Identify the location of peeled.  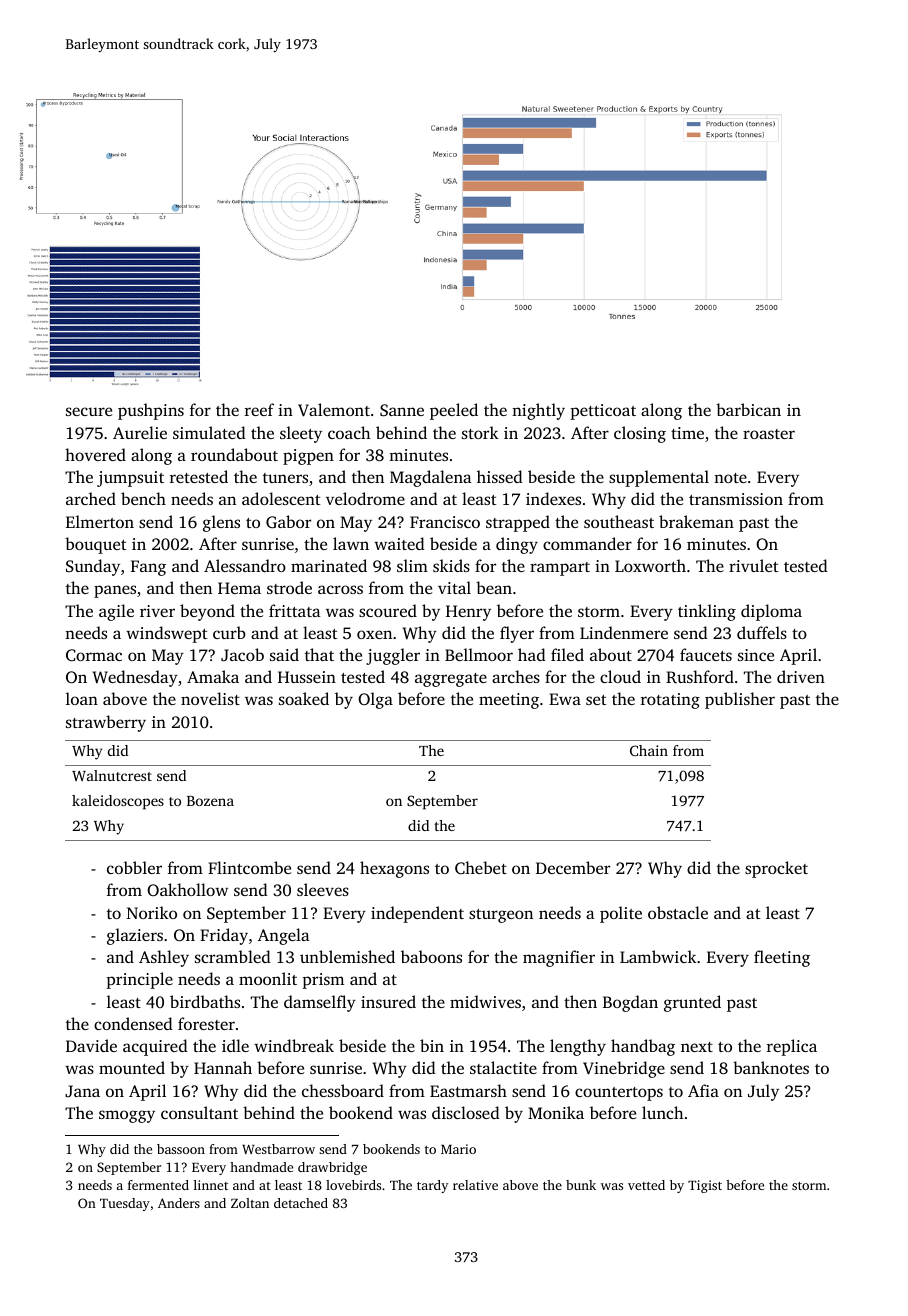
(454, 411).
